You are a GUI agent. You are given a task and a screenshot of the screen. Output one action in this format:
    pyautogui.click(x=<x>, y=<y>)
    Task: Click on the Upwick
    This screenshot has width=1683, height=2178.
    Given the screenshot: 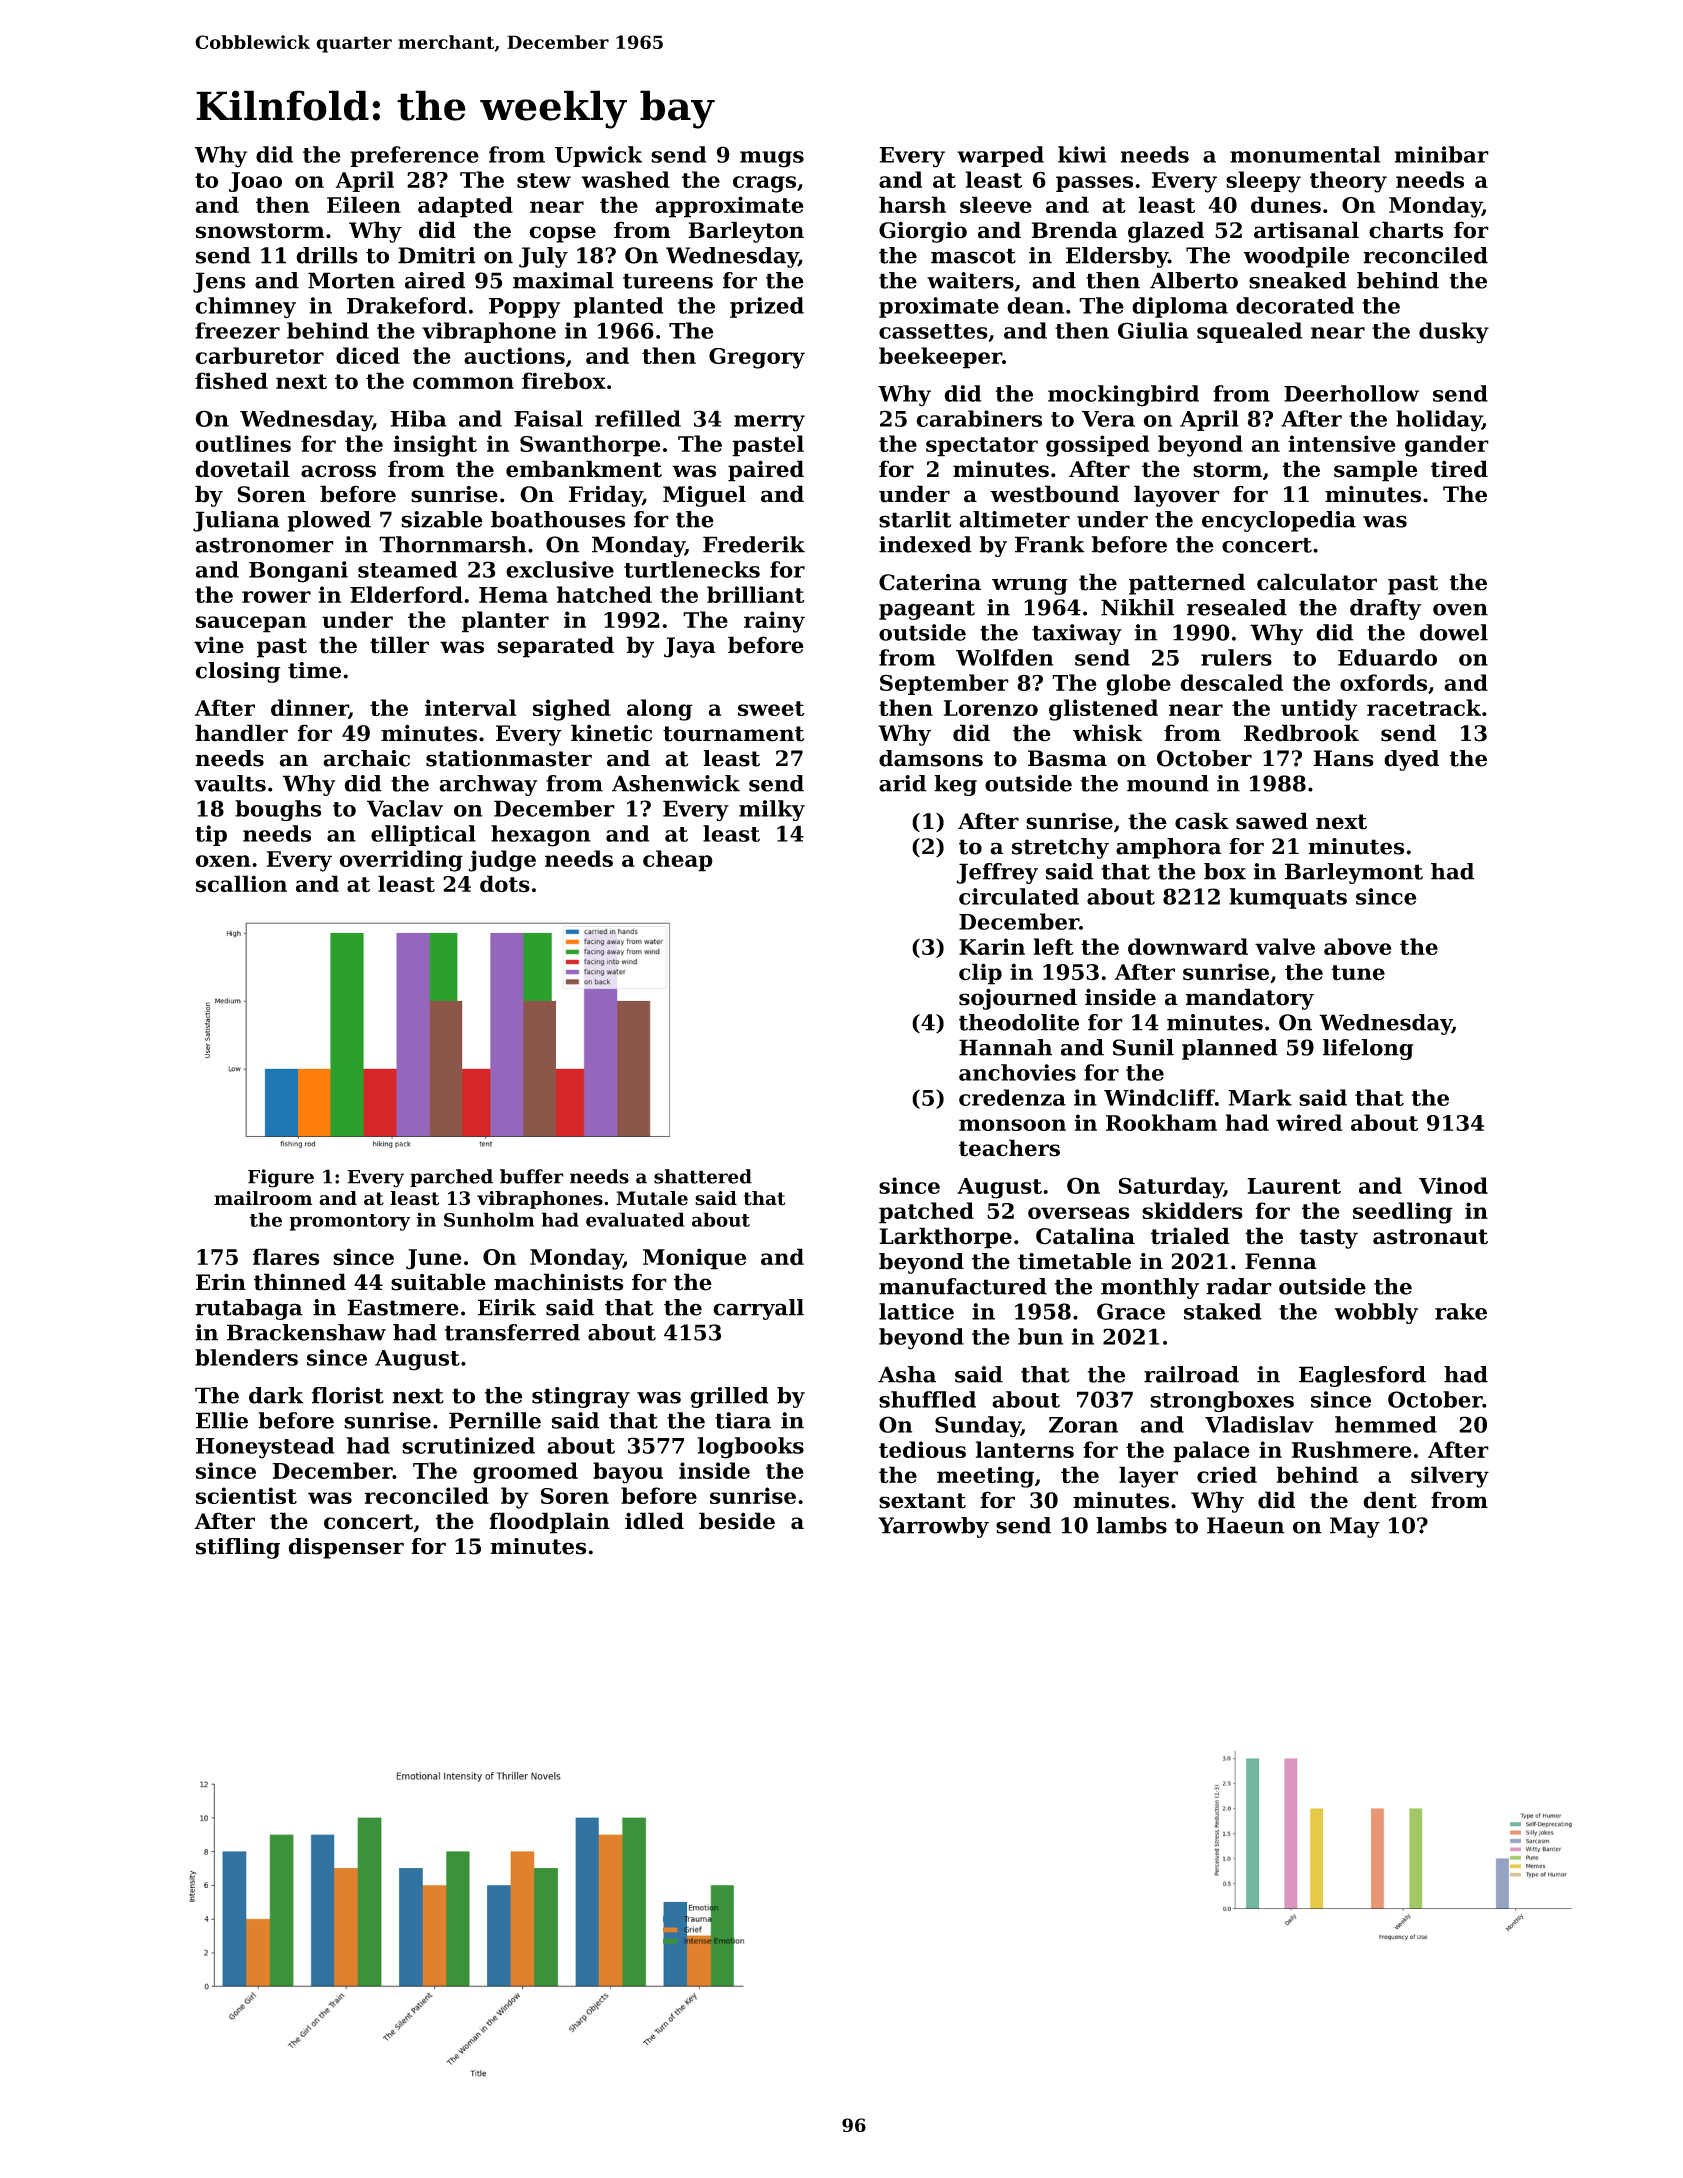 What is the action you would take?
    pyautogui.click(x=598, y=156)
